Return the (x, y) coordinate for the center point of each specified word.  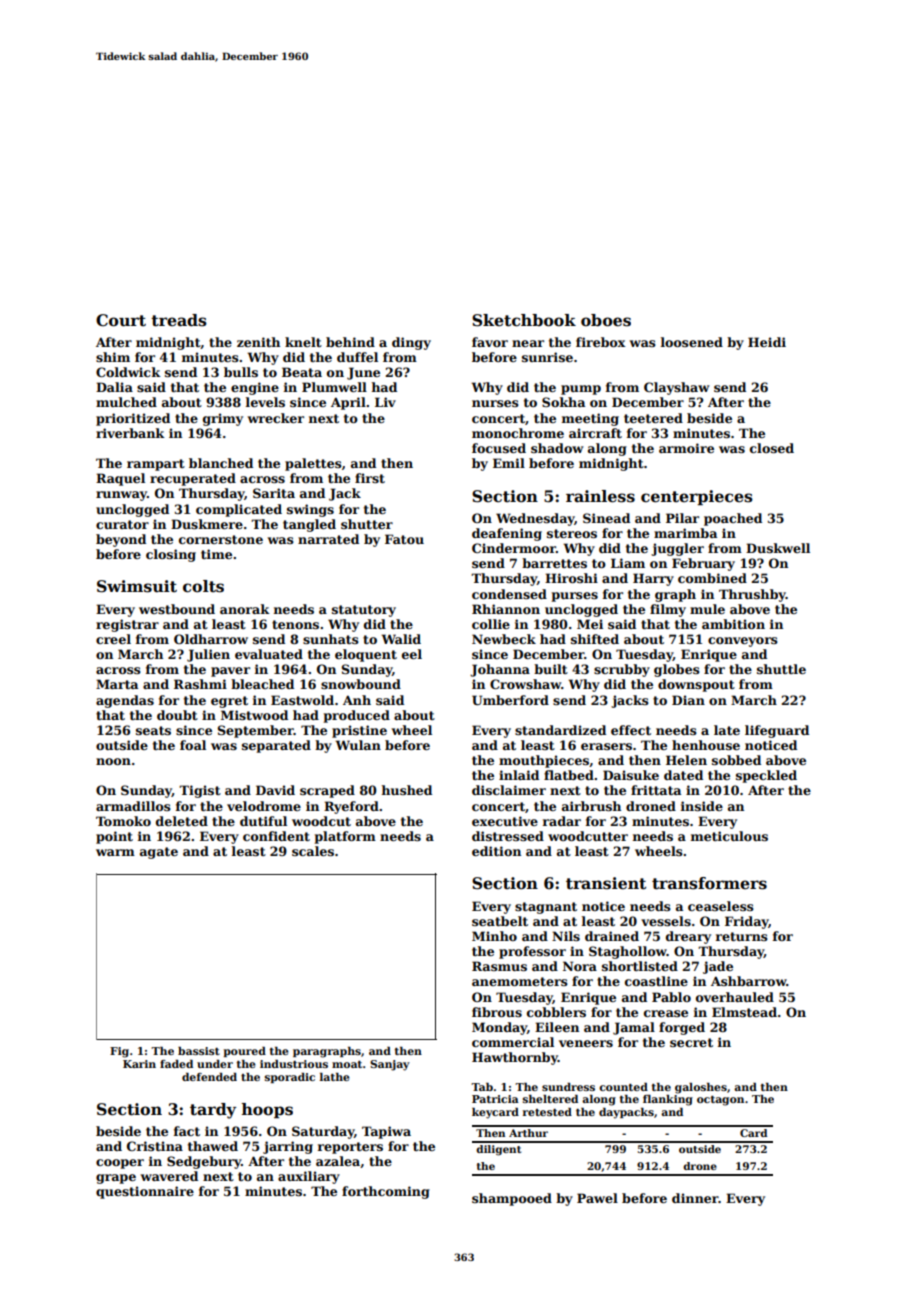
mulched (126, 402)
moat (347, 1064)
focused (499, 448)
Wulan (358, 745)
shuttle (781, 669)
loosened (692, 342)
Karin (139, 1064)
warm (115, 852)
